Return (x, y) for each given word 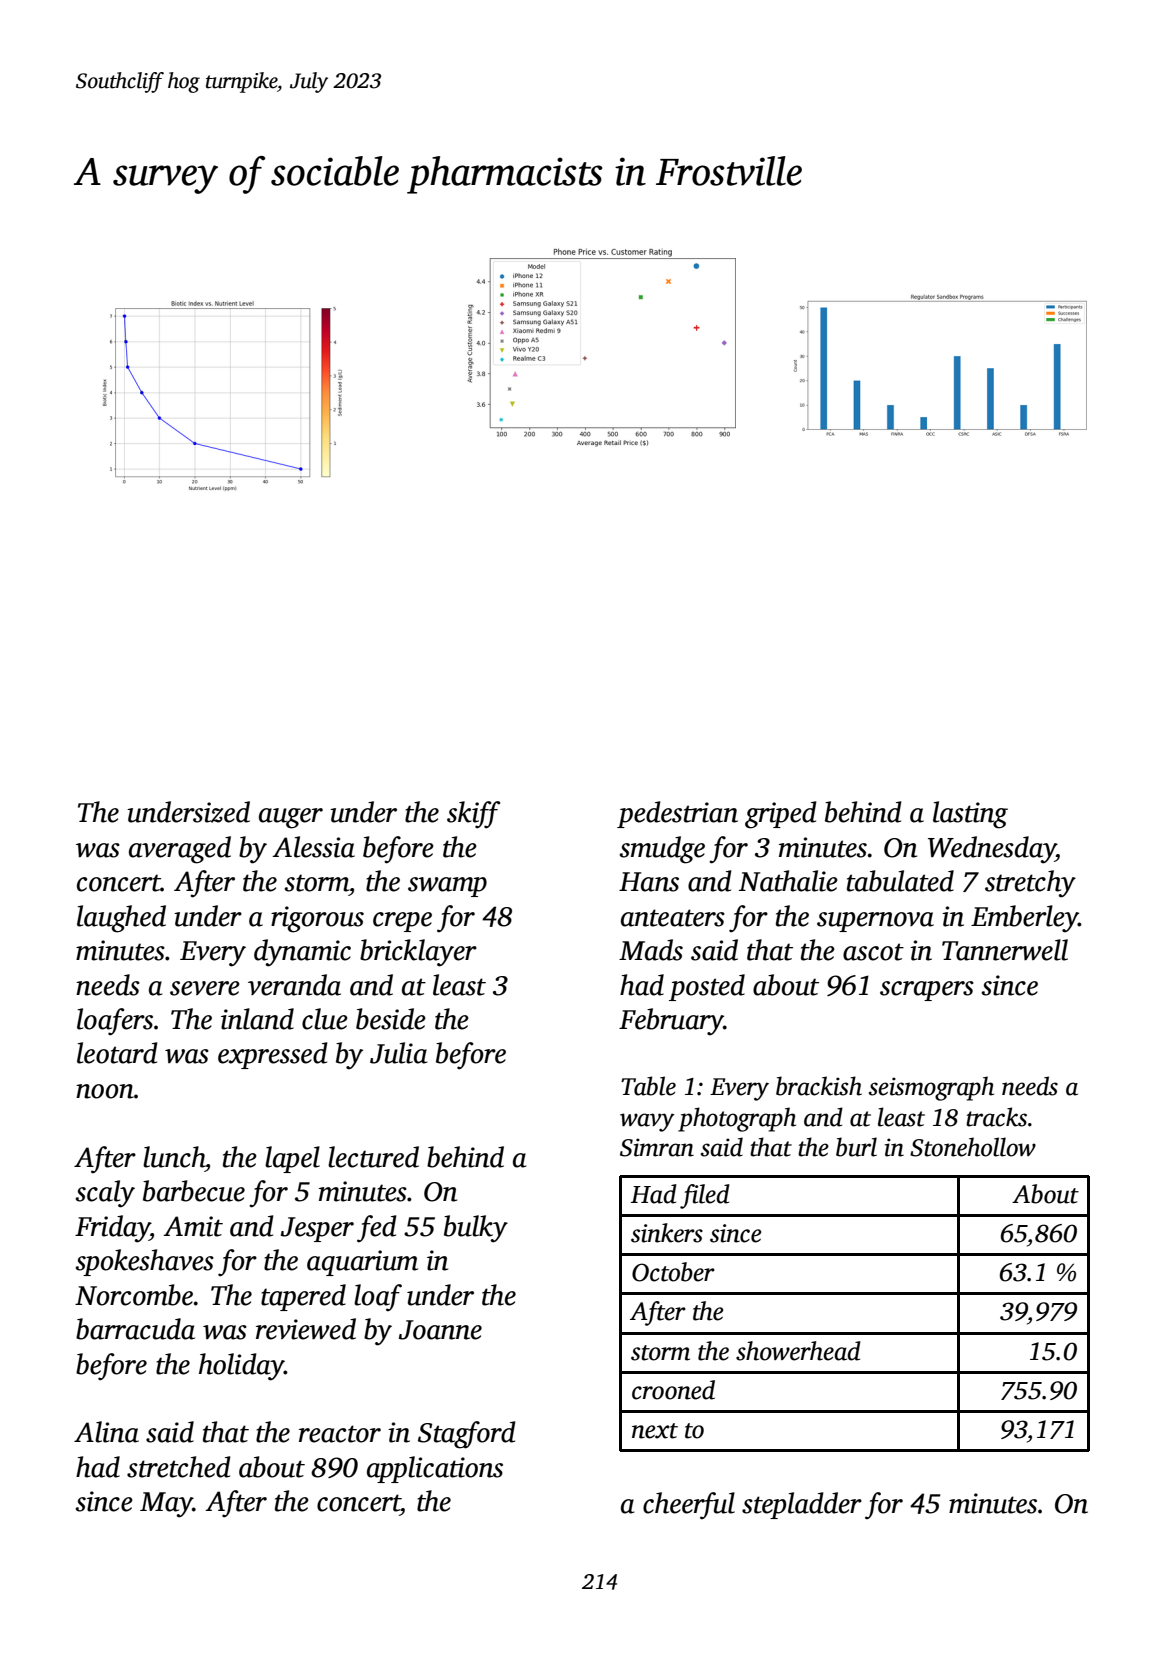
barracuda (135, 1329)
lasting (970, 815)
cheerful (689, 1506)
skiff (473, 815)
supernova (875, 922)
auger (291, 818)
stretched (179, 1467)
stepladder (802, 1505)
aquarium (362, 1263)
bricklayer (418, 953)
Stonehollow (973, 1147)
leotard (117, 1053)
